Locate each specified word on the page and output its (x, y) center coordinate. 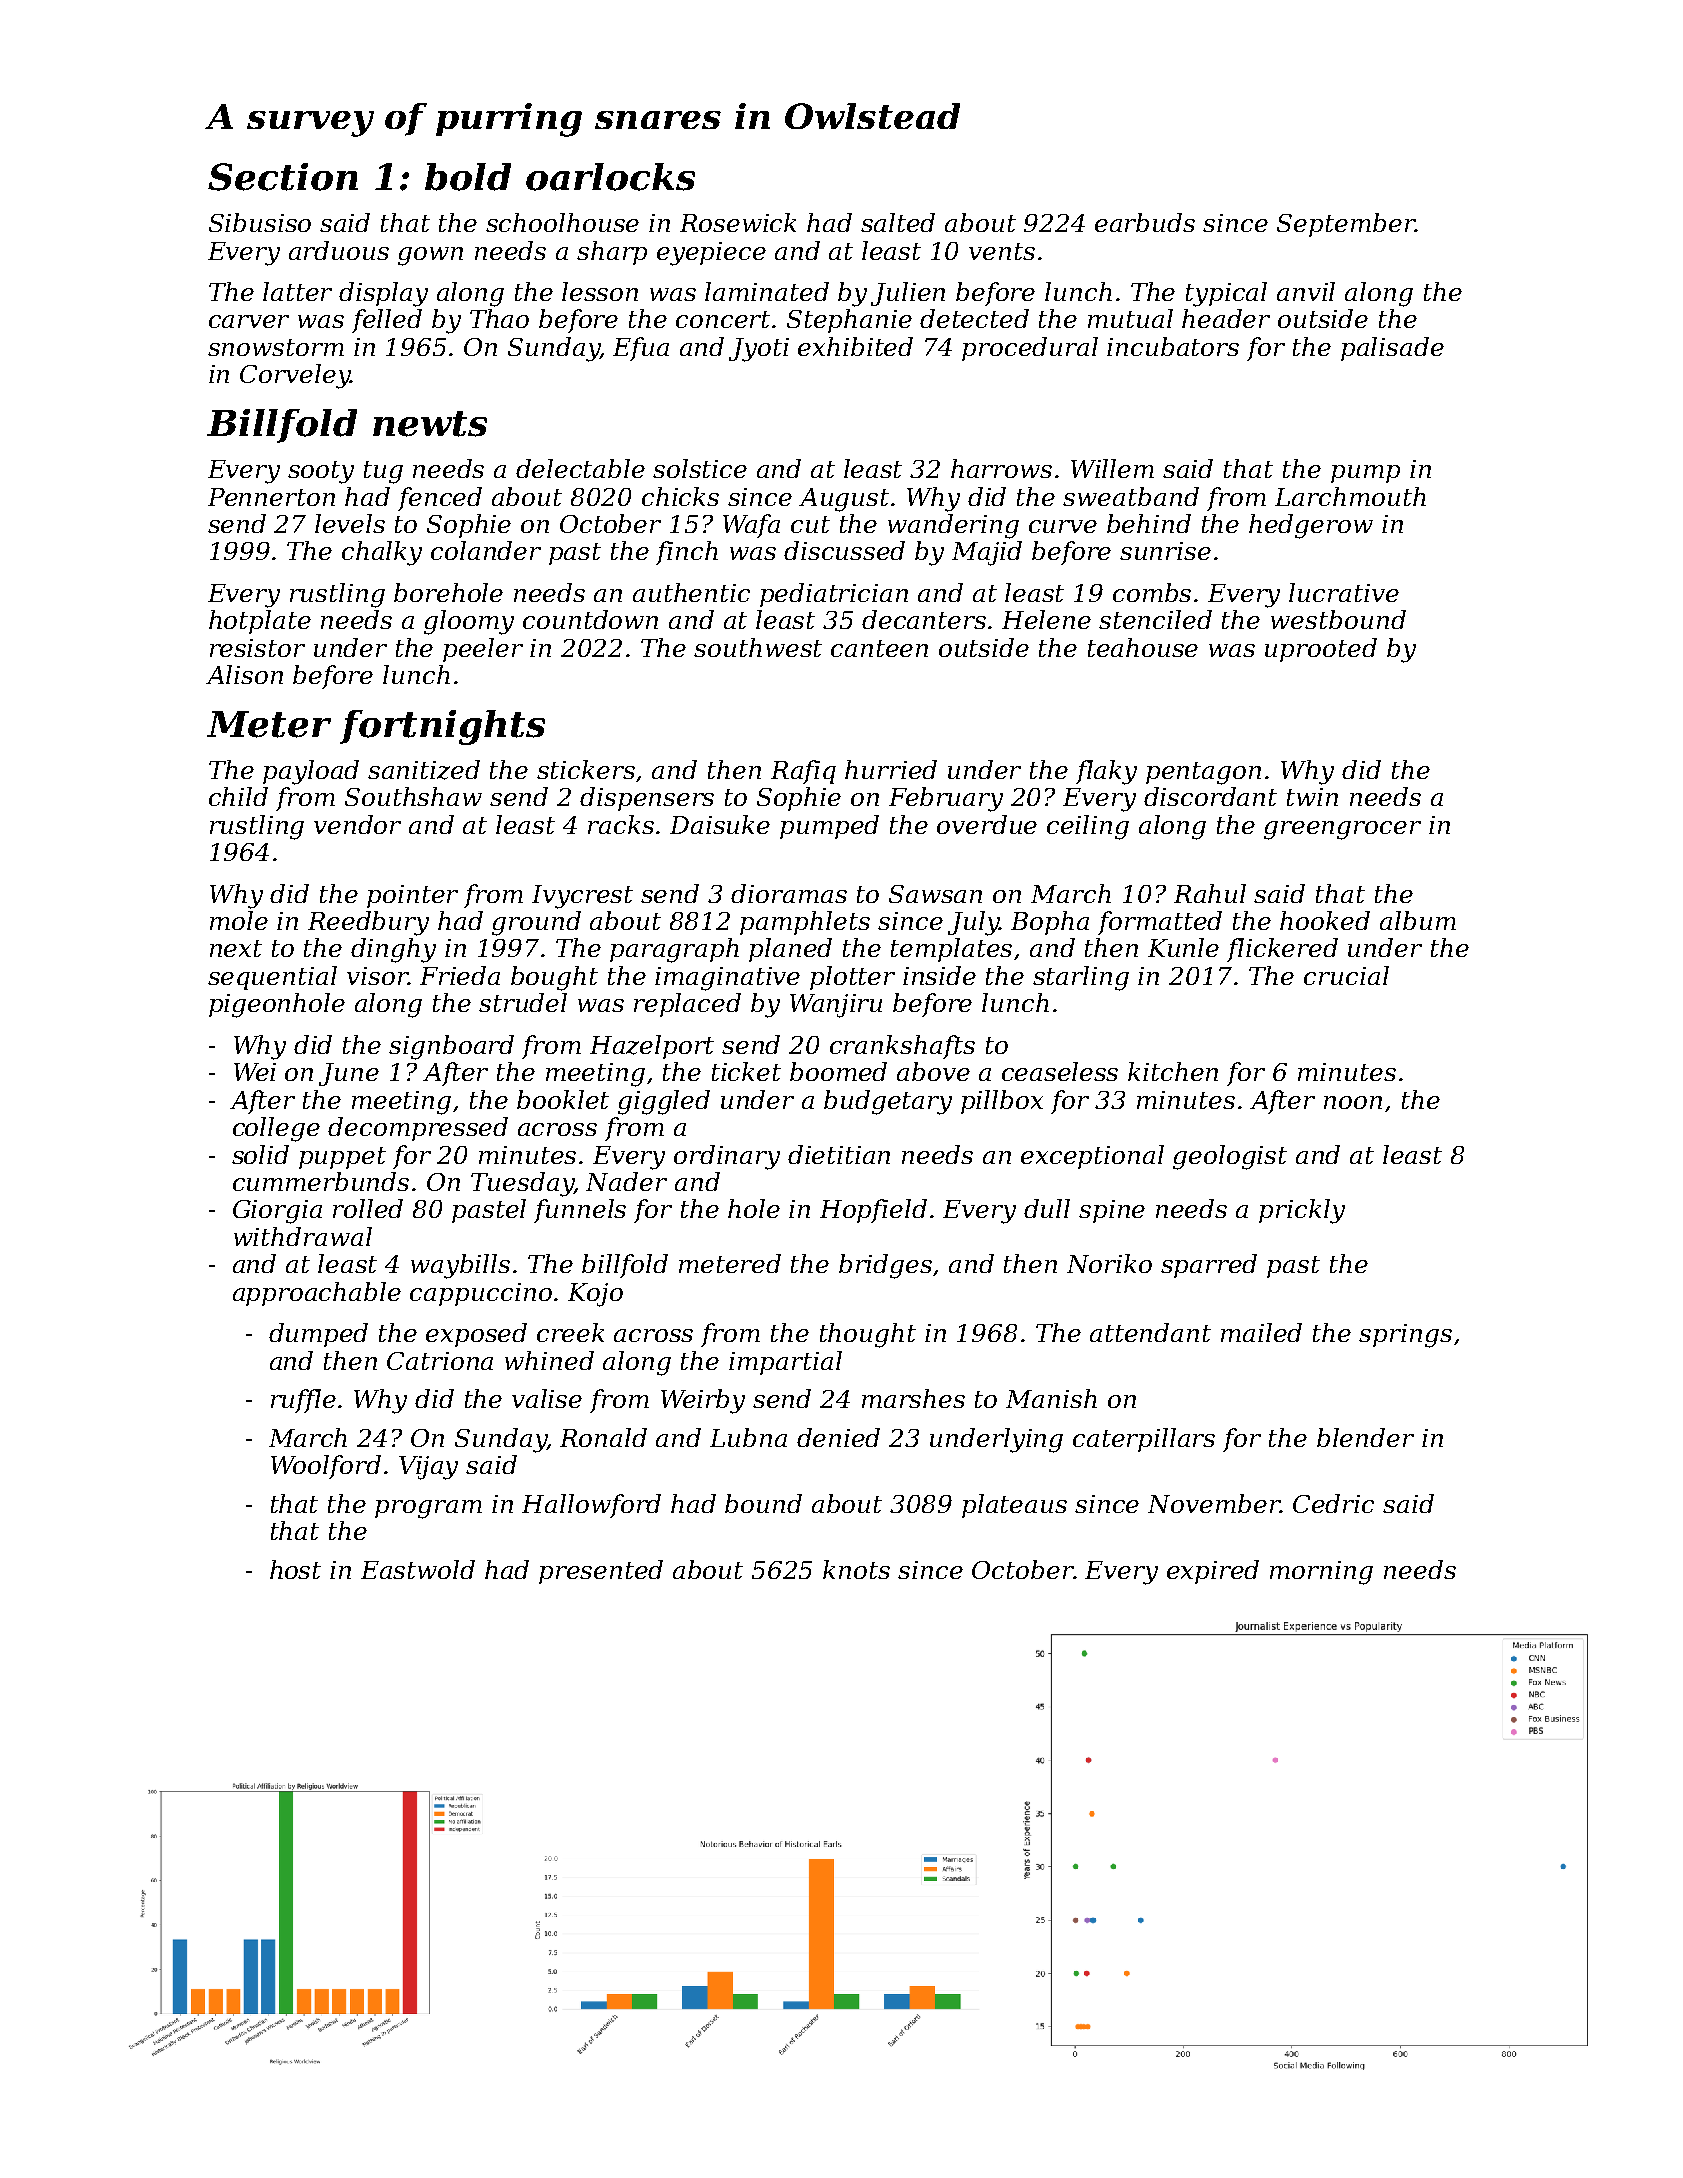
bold (468, 177)
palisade (1392, 349)
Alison (244, 674)
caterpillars (1144, 1440)
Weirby (703, 1401)
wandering (953, 526)
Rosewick (738, 222)
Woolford (326, 1467)
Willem (1112, 468)
